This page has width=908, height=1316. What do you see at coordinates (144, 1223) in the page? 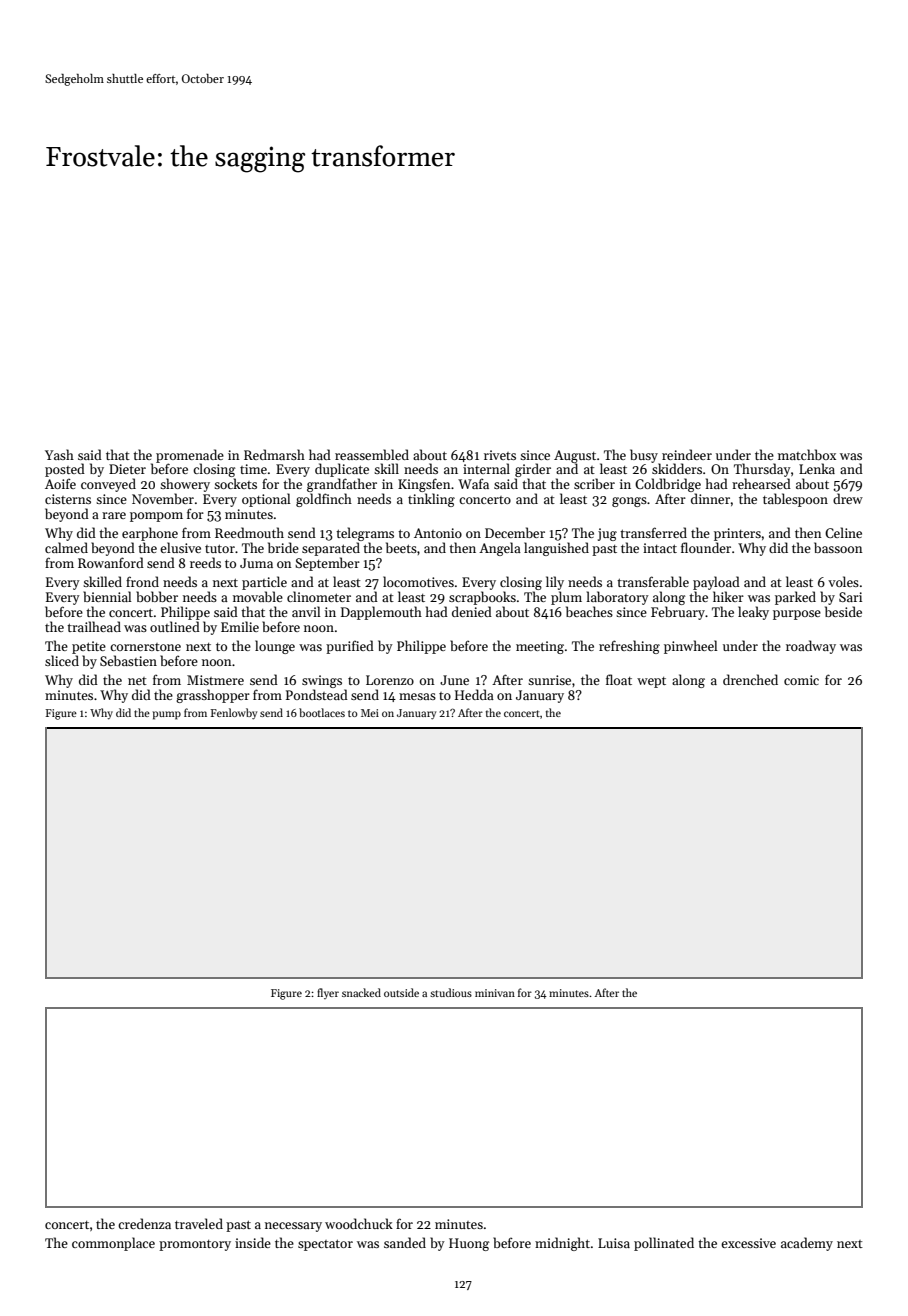
I see `credenza` at bounding box center [144, 1223].
